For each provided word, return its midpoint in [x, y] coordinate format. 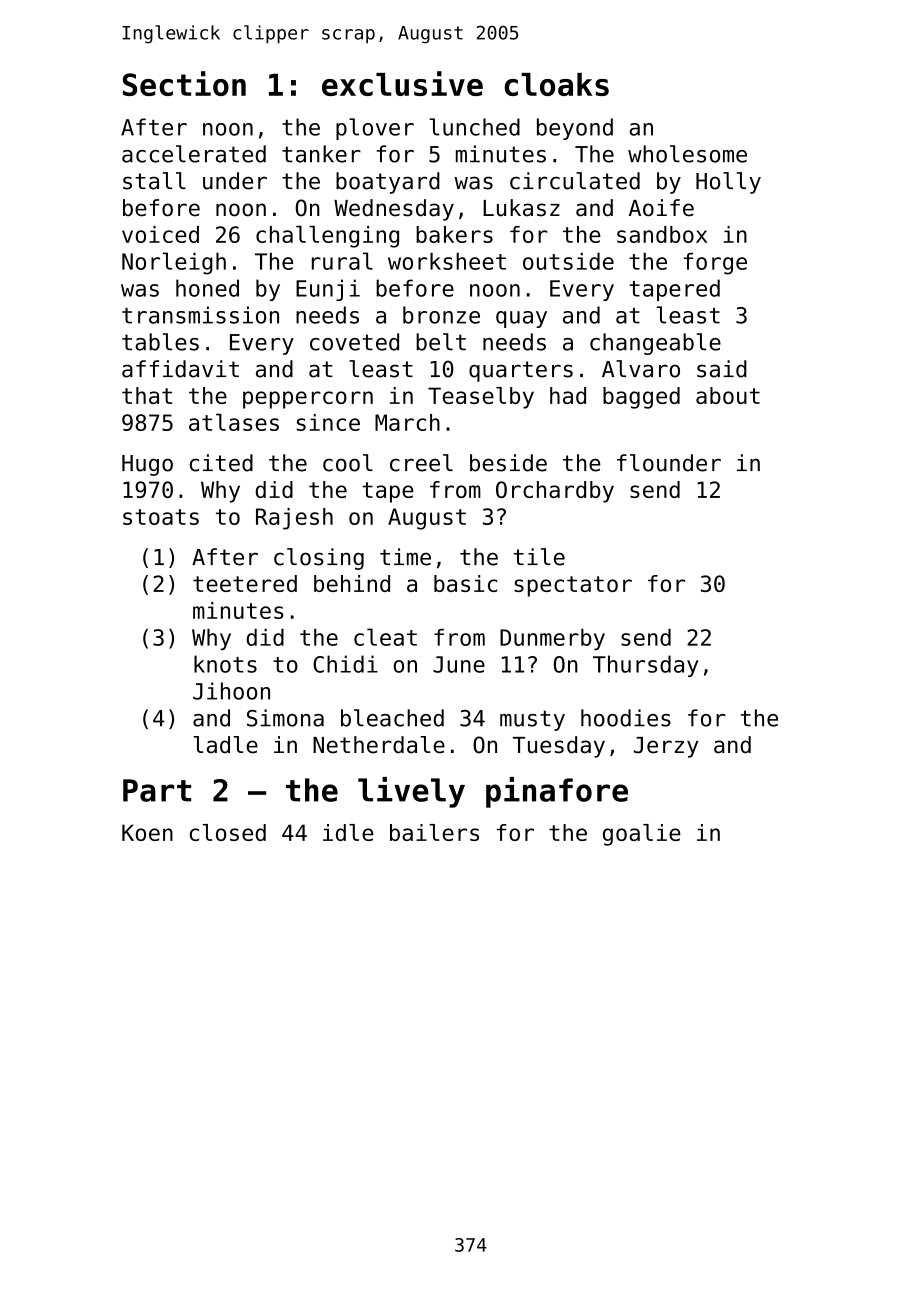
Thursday [645, 666]
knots [225, 664]
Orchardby [555, 492]
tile [539, 557]
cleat [385, 637]
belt [441, 342]
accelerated [194, 154]
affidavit [180, 369]
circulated [575, 181]
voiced [160, 234]
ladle [225, 745]
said [722, 369]
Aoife [661, 208]
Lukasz [521, 208]
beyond [575, 129]
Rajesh [294, 519]
